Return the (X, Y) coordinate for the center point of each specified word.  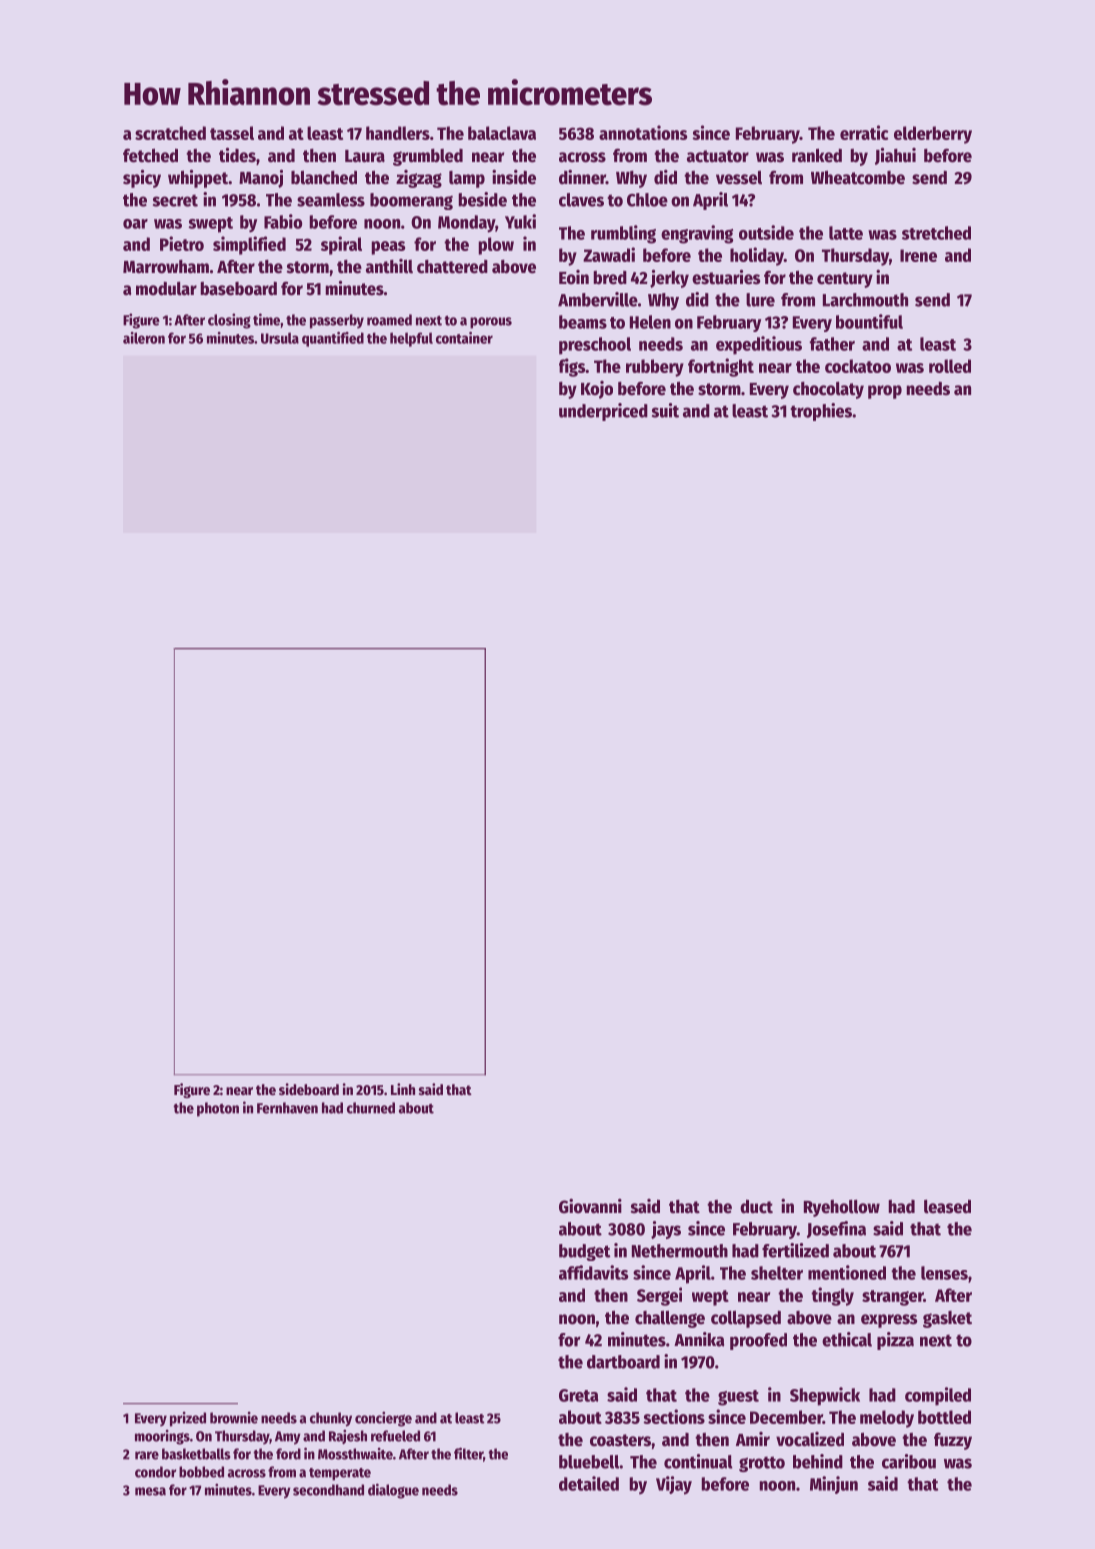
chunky (331, 1419)
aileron (144, 338)
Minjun (834, 1485)
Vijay (674, 1485)
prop (885, 392)
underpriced (603, 412)
